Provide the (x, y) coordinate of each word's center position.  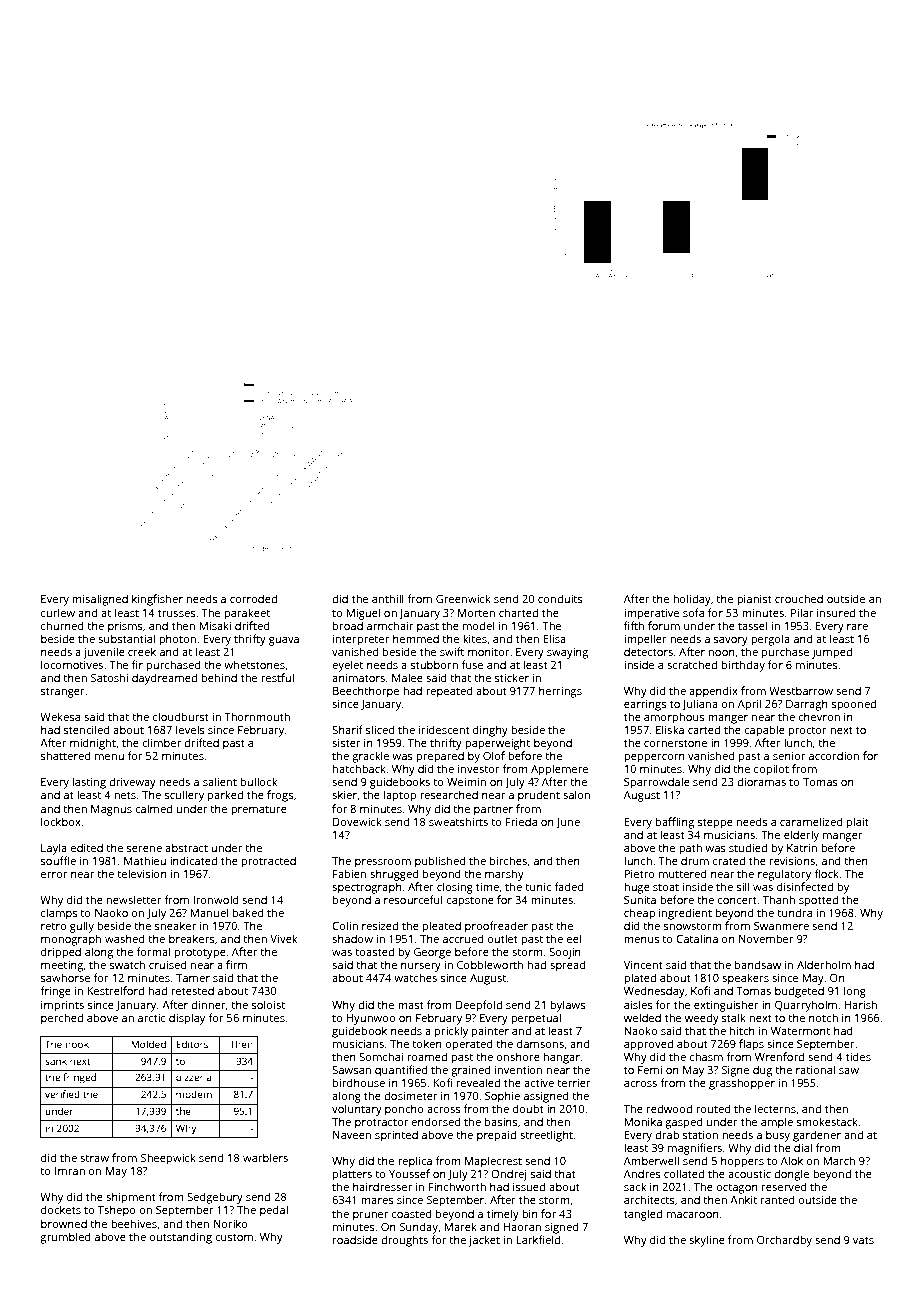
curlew (58, 612)
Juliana (700, 704)
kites (475, 638)
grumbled (65, 1238)
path (690, 849)
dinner (208, 1004)
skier (344, 794)
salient (220, 781)
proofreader (496, 927)
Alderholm (824, 964)
